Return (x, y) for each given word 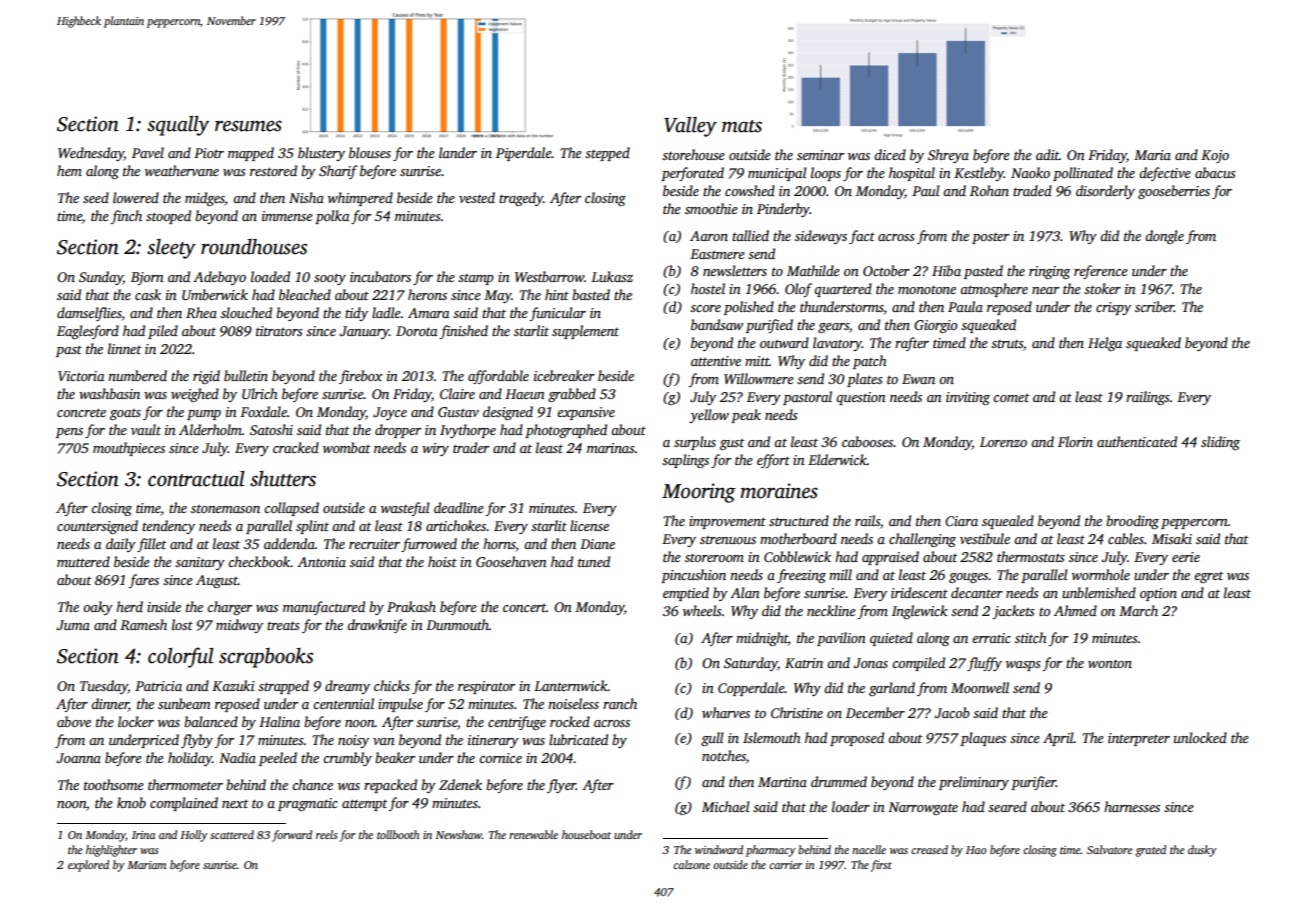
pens (69, 433)
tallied (750, 235)
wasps (1023, 666)
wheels (702, 610)
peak (746, 416)
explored (88, 866)
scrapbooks (266, 658)
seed (96, 197)
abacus (1215, 172)
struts (1007, 343)
